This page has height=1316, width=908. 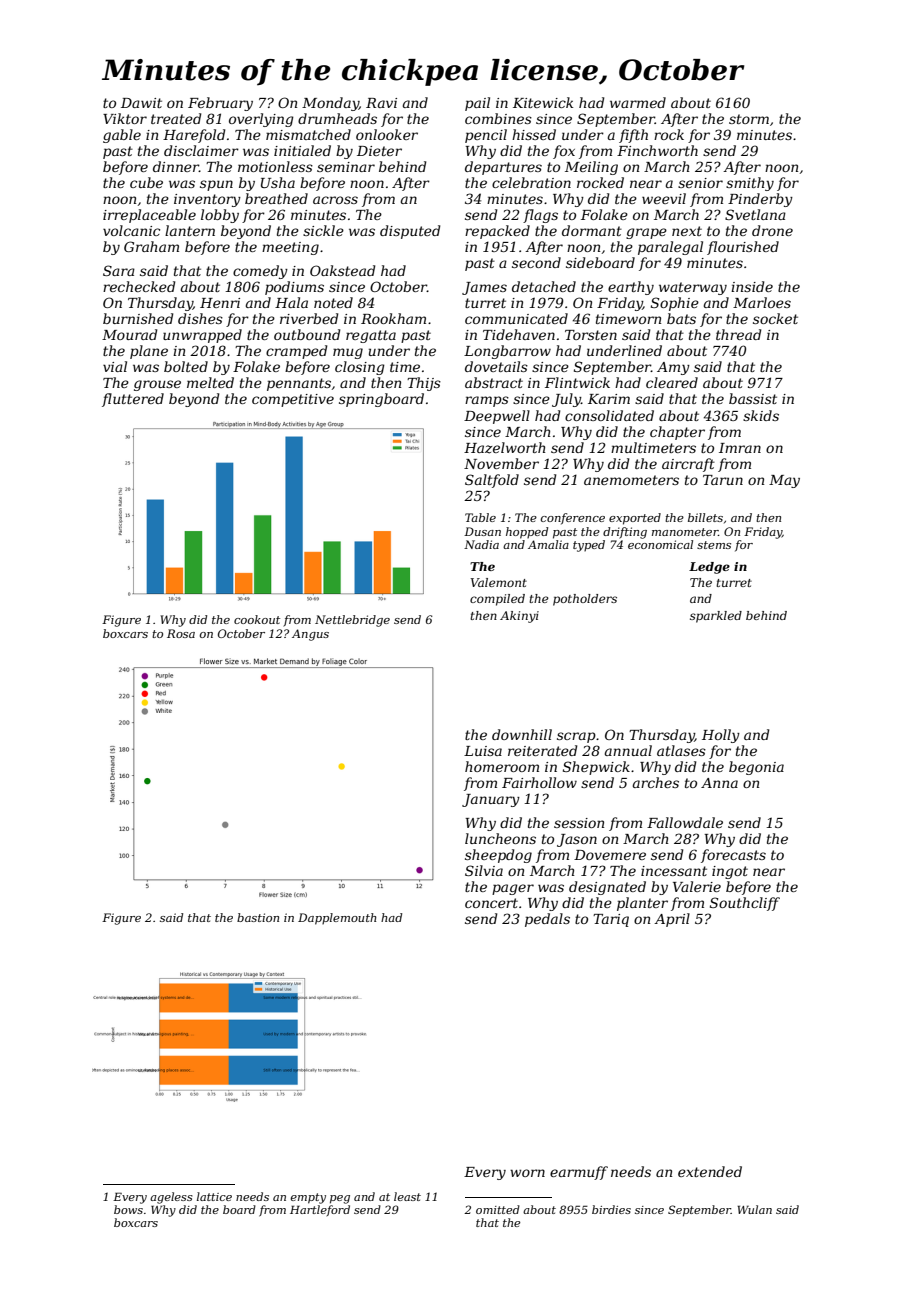 What do you see at coordinates (710, 1171) in the page?
I see `extended` at bounding box center [710, 1171].
